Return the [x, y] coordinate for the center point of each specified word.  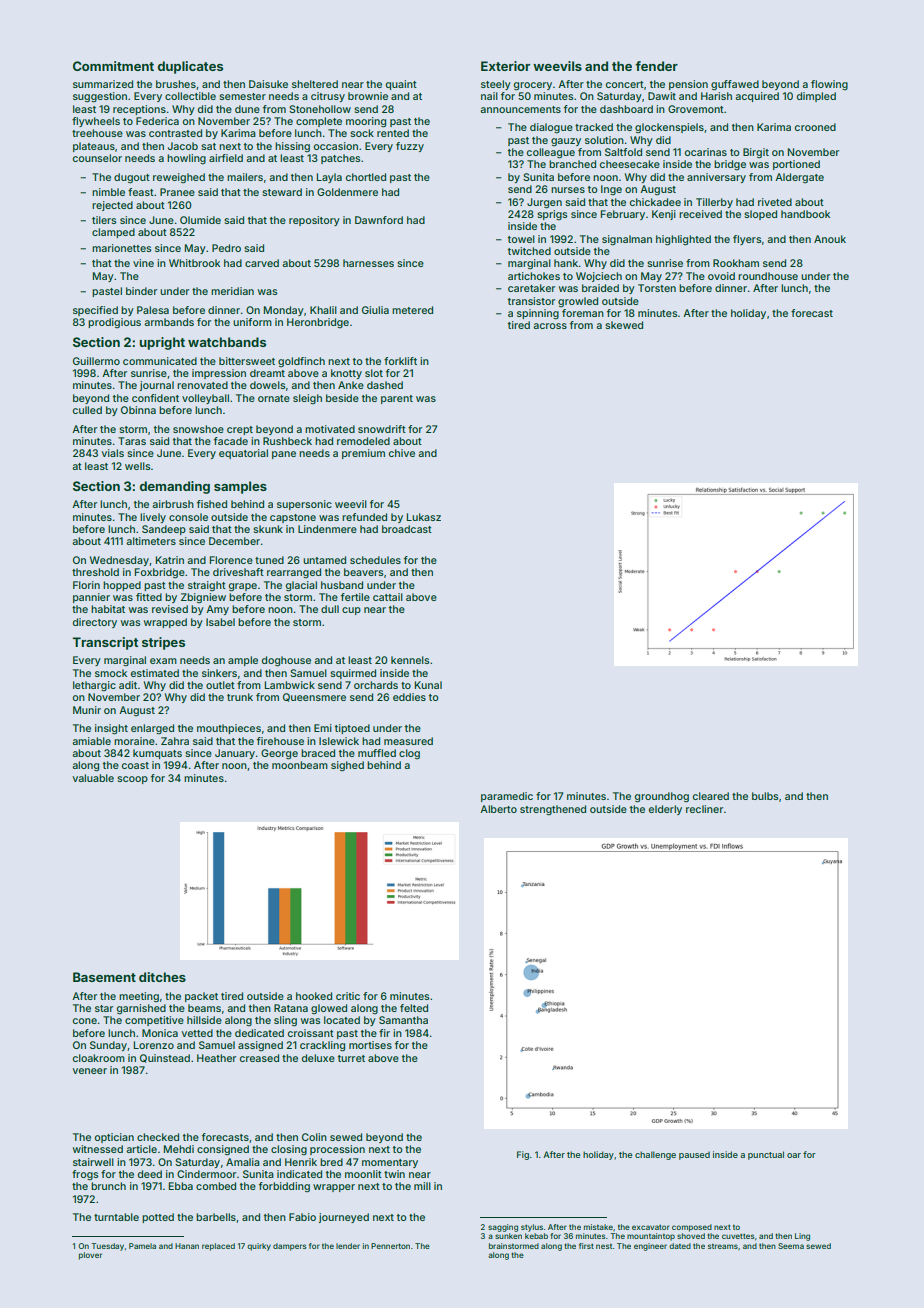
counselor [97, 158]
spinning [538, 314]
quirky [259, 1247]
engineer [650, 1247]
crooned [815, 127]
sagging [503, 1228]
